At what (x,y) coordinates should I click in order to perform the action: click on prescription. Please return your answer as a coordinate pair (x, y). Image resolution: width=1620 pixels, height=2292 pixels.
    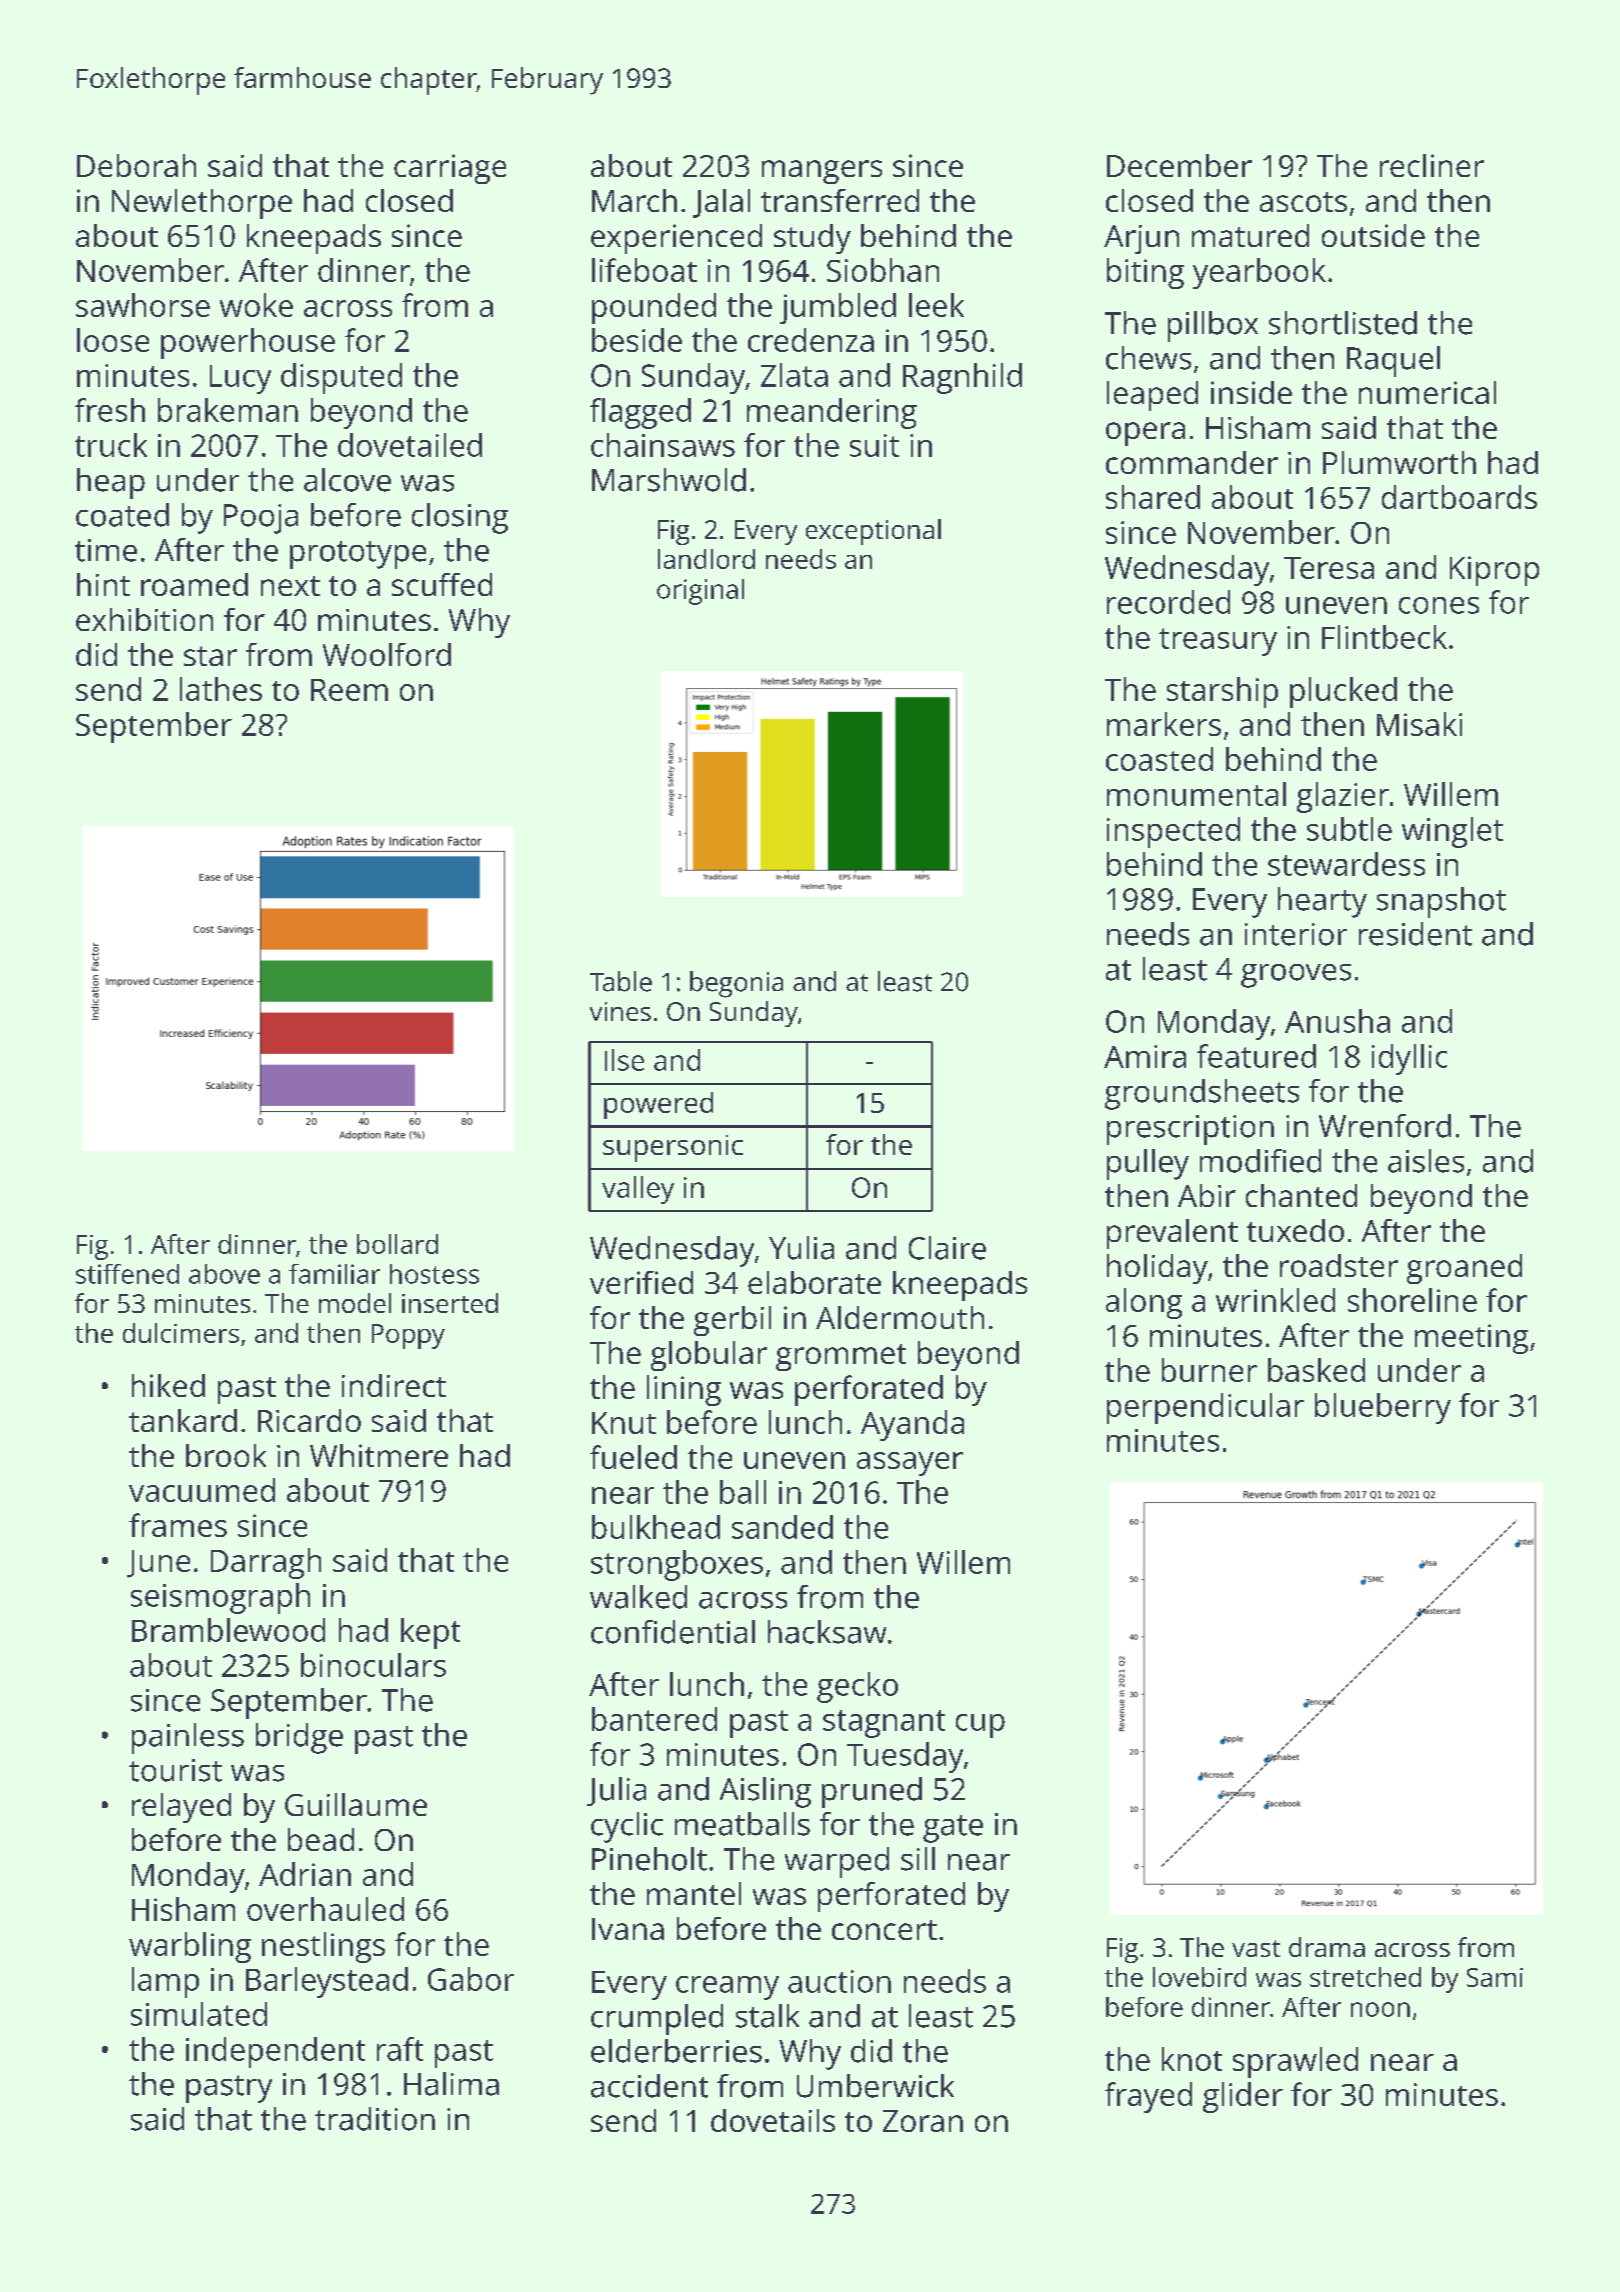
    Looking at the image, I should click on (1190, 1130).
